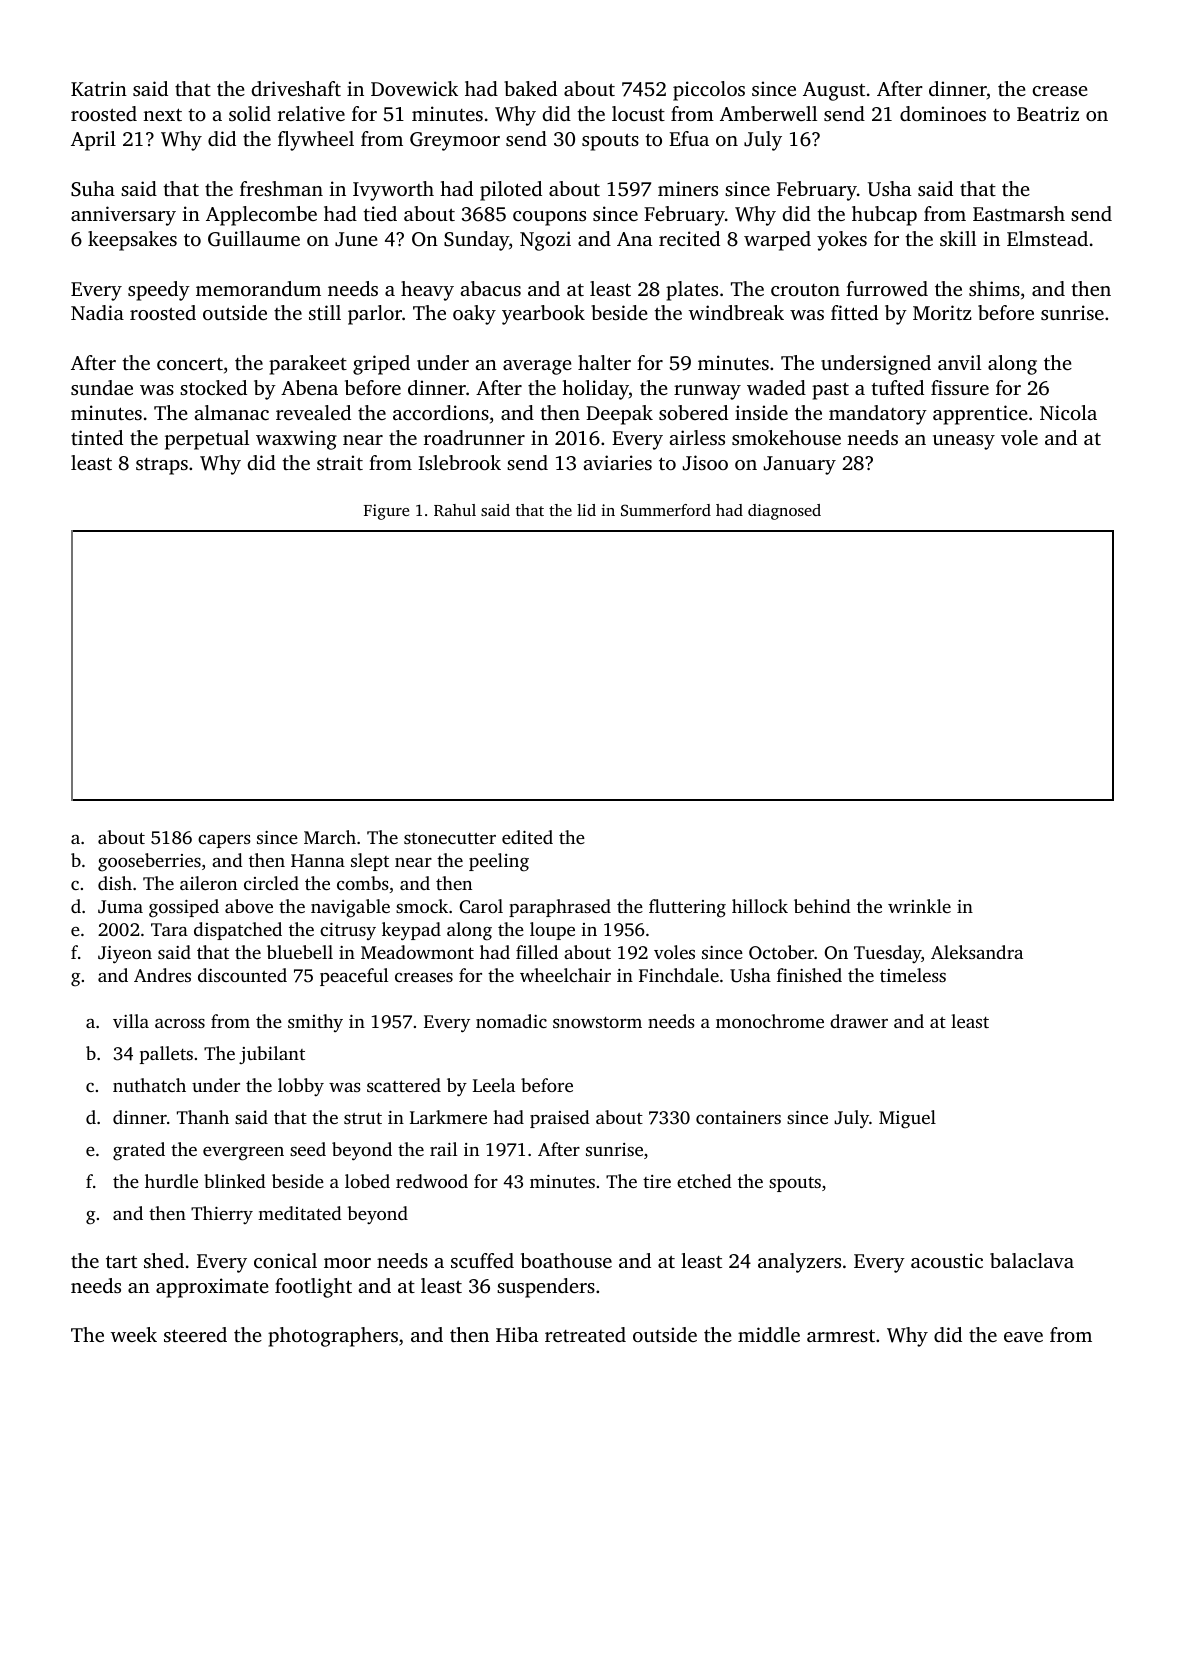 The image size is (1185, 1675). I want to click on Aleksandra, so click(977, 952).
